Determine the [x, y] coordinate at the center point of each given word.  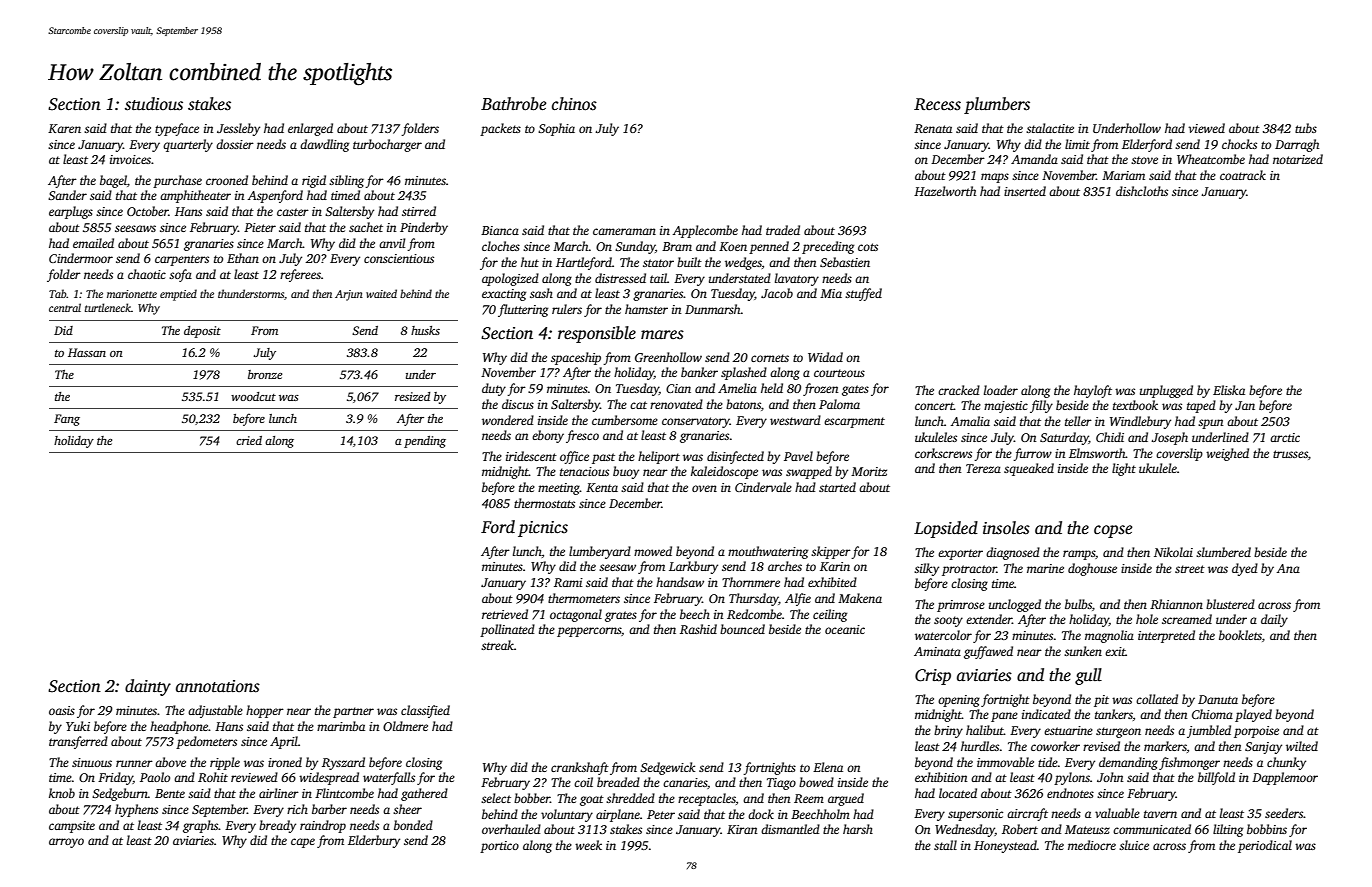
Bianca [500, 230]
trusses [1290, 454]
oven [704, 488]
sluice [1134, 845]
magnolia [1109, 636]
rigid [314, 181]
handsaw [680, 582]
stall [945, 845]
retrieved [505, 614]
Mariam [1123, 175]
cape [303, 843]
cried [249, 440]
